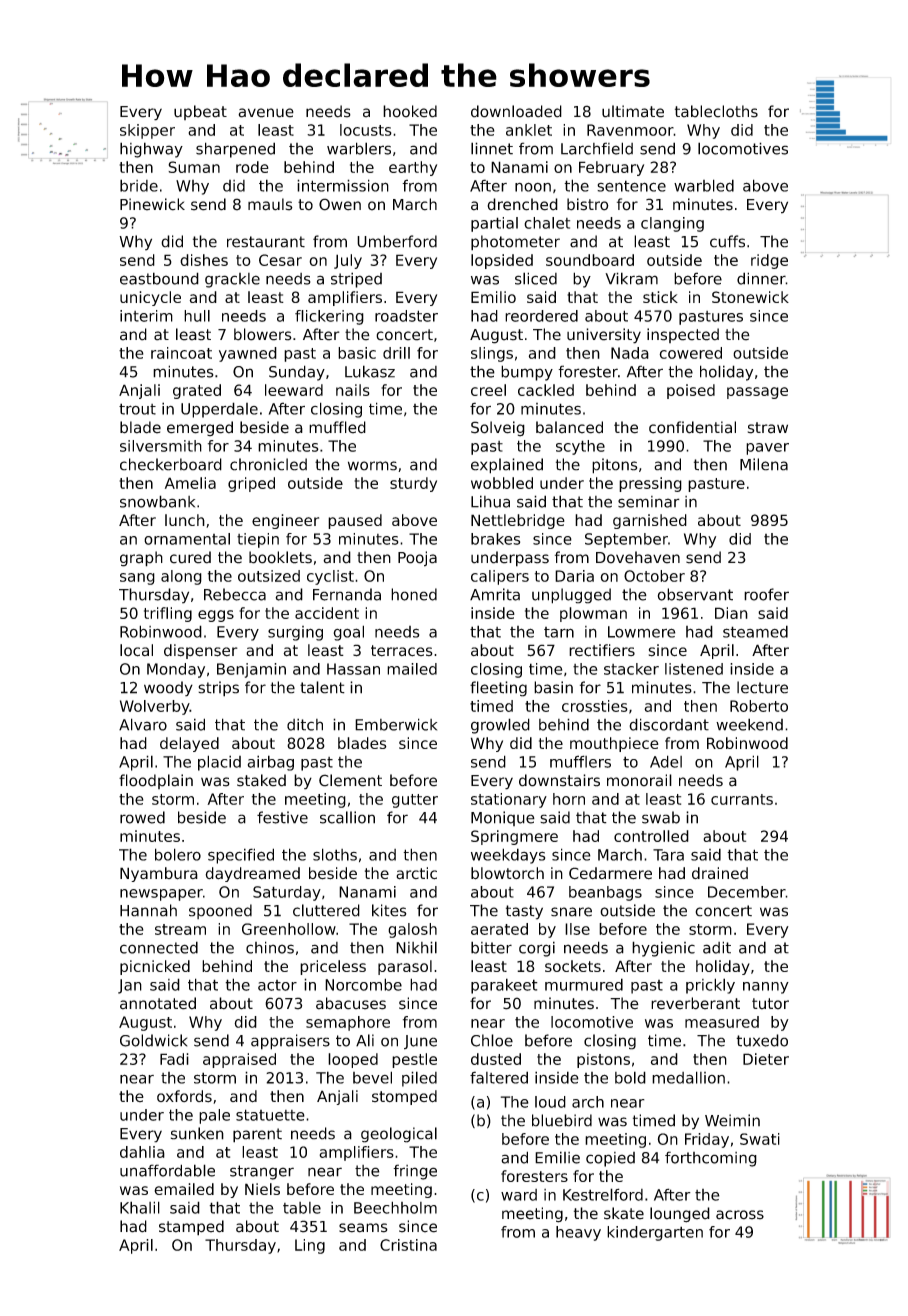  I want to click on heavy, so click(578, 1233).
